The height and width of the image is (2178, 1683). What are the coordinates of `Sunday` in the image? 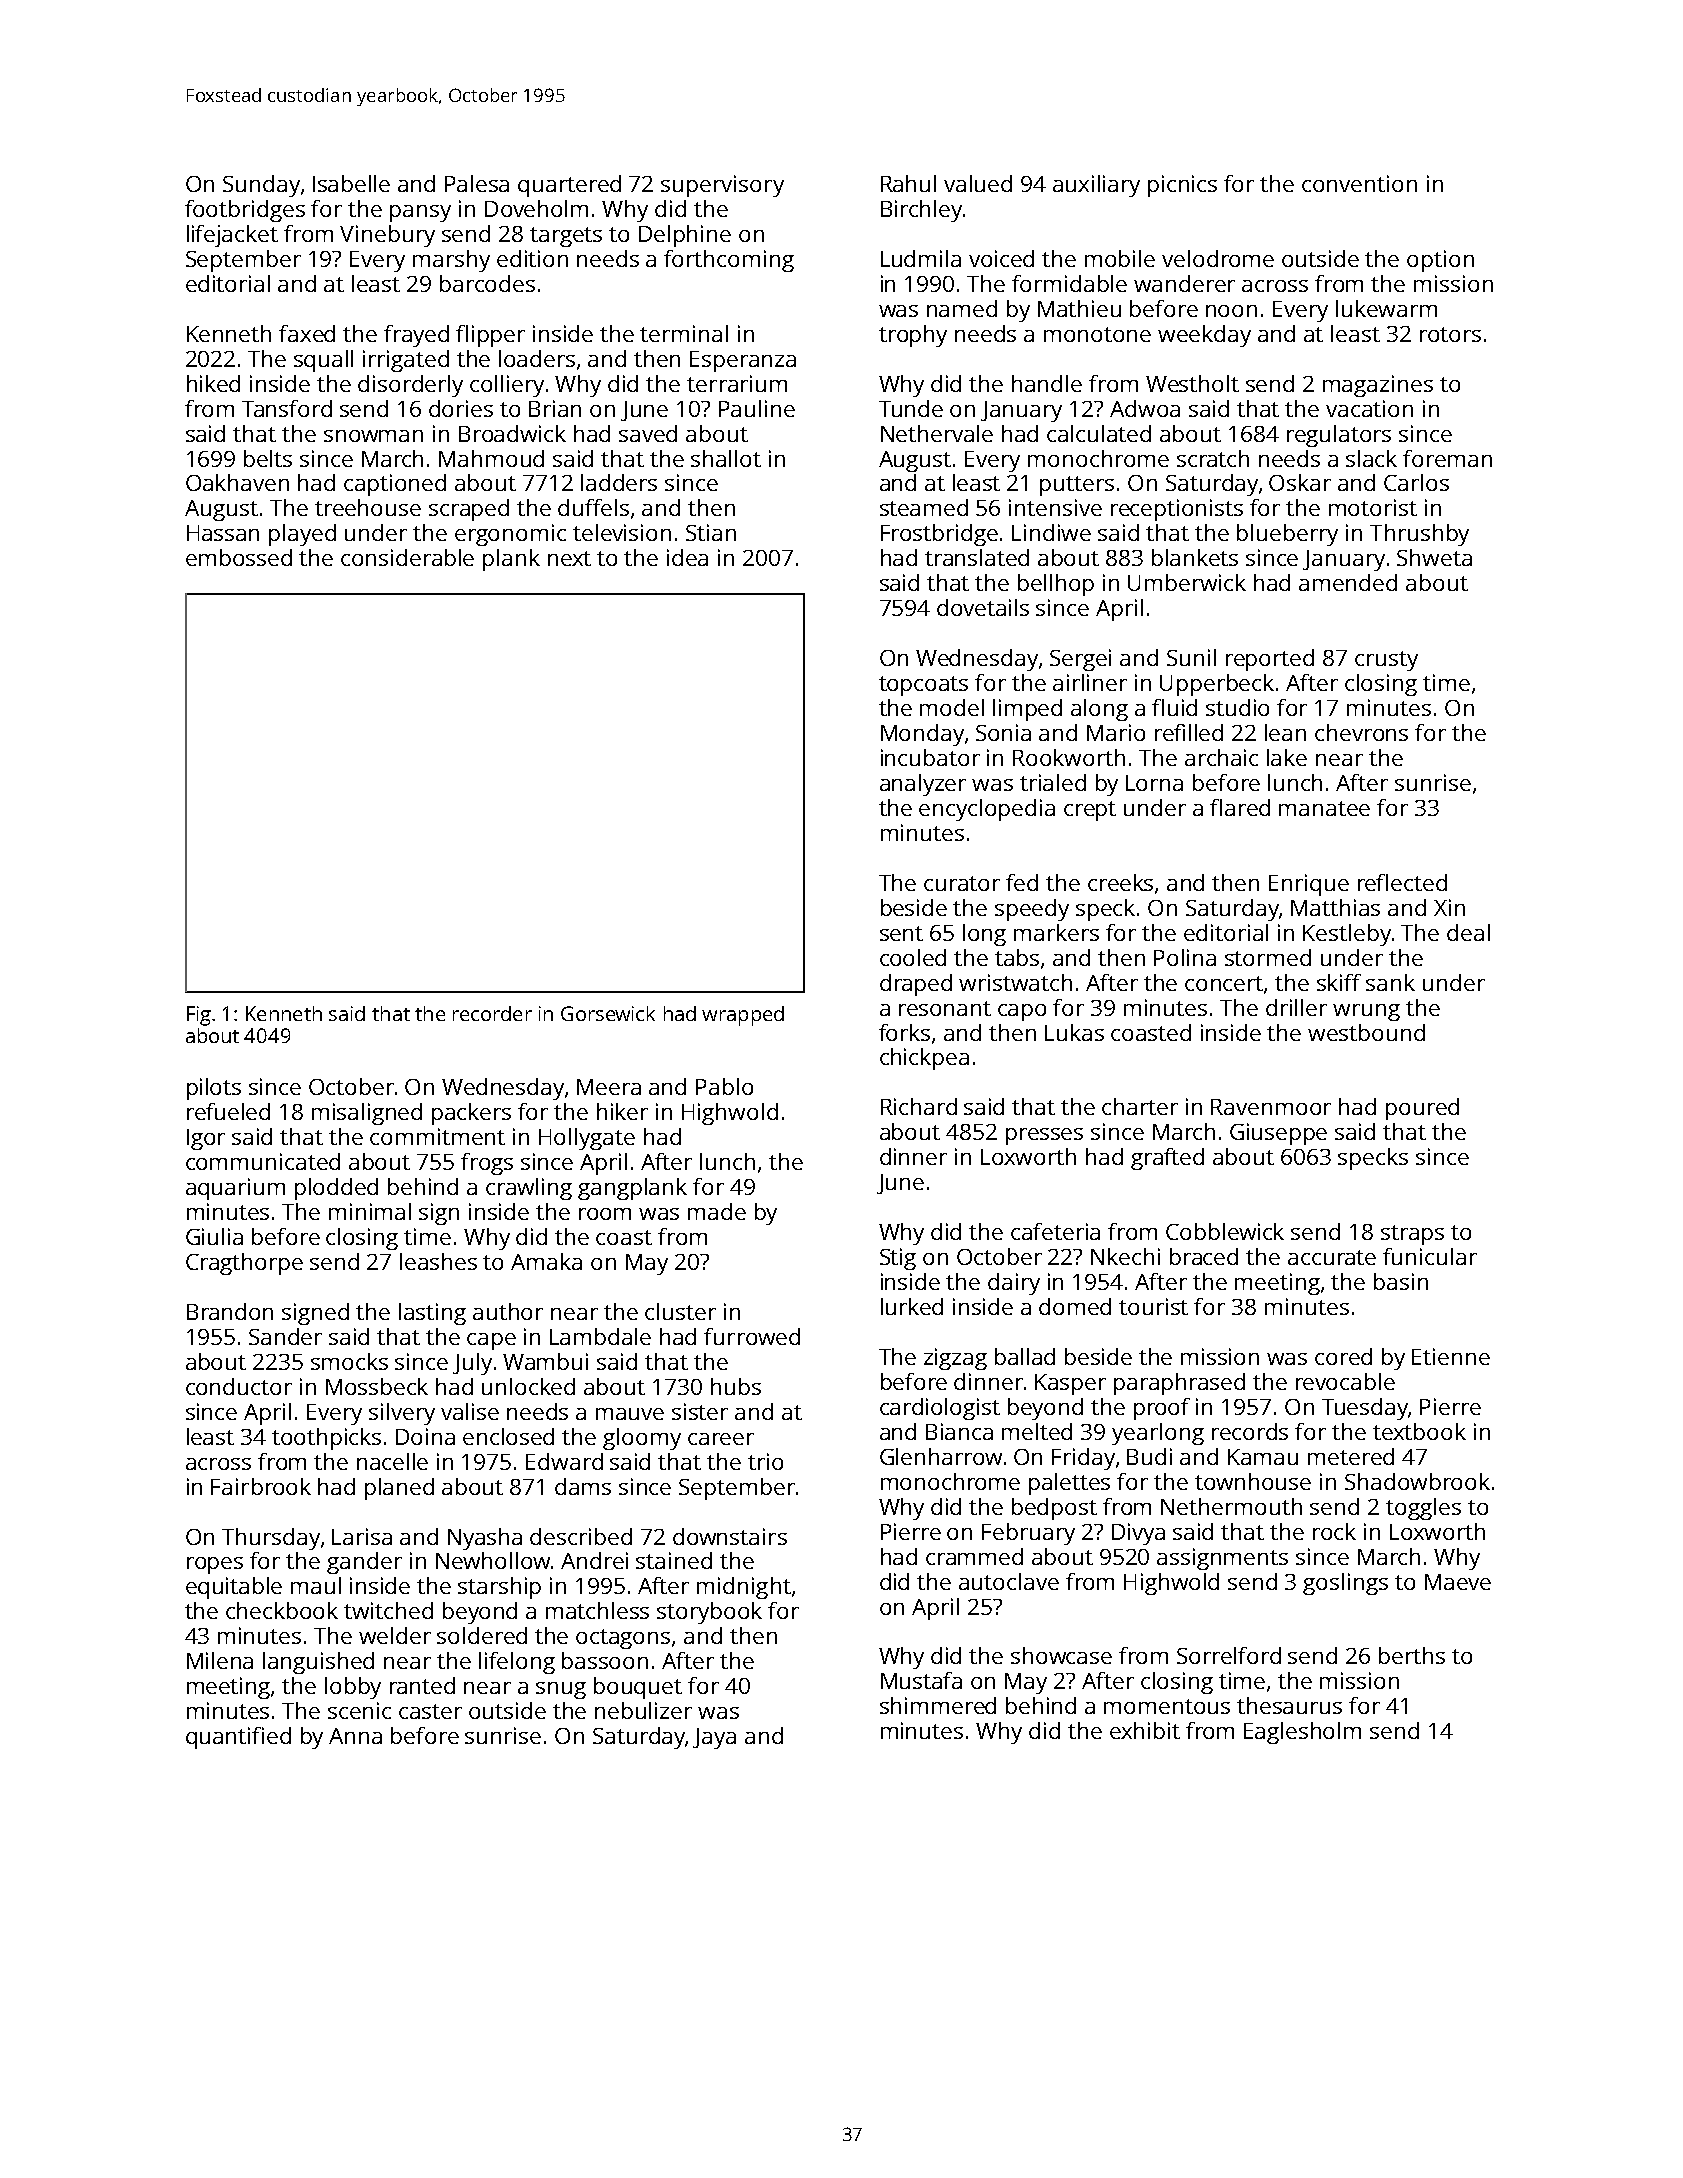 It's located at (261, 186).
